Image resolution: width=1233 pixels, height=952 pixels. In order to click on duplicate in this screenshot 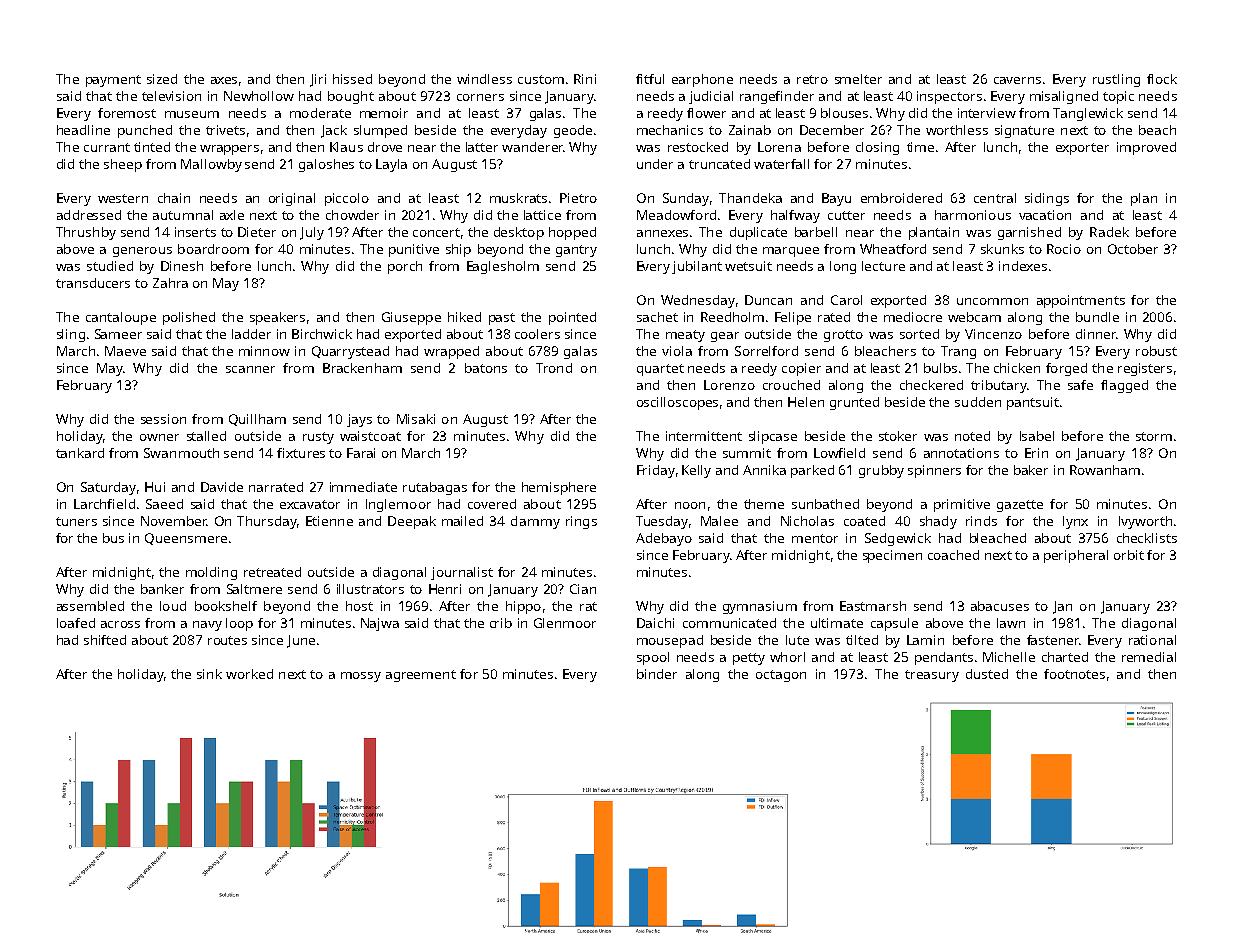, I will do `click(758, 233)`.
